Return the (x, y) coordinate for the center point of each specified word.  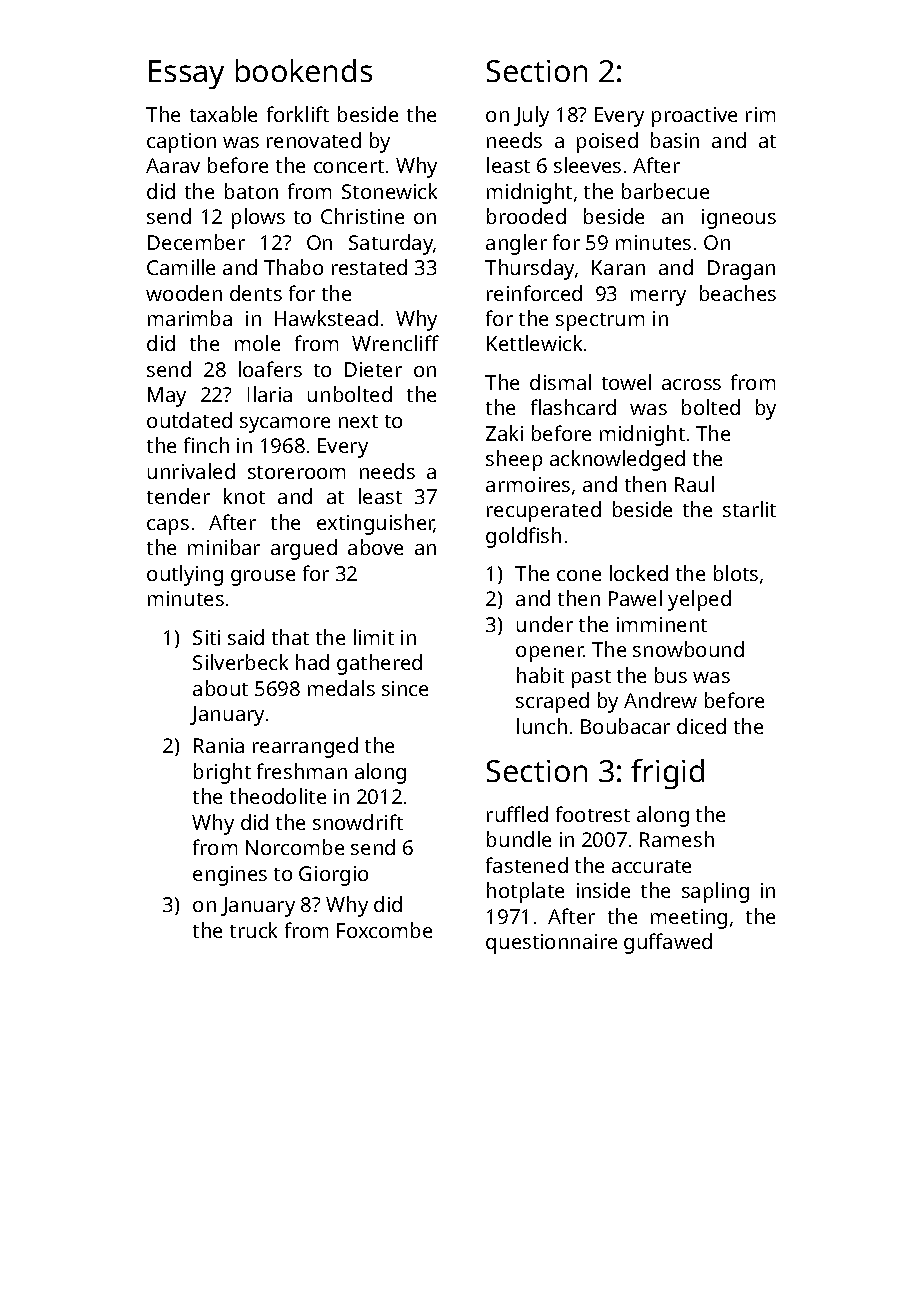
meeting (689, 919)
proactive (694, 117)
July (531, 116)
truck (253, 930)
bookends (304, 70)
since (405, 688)
